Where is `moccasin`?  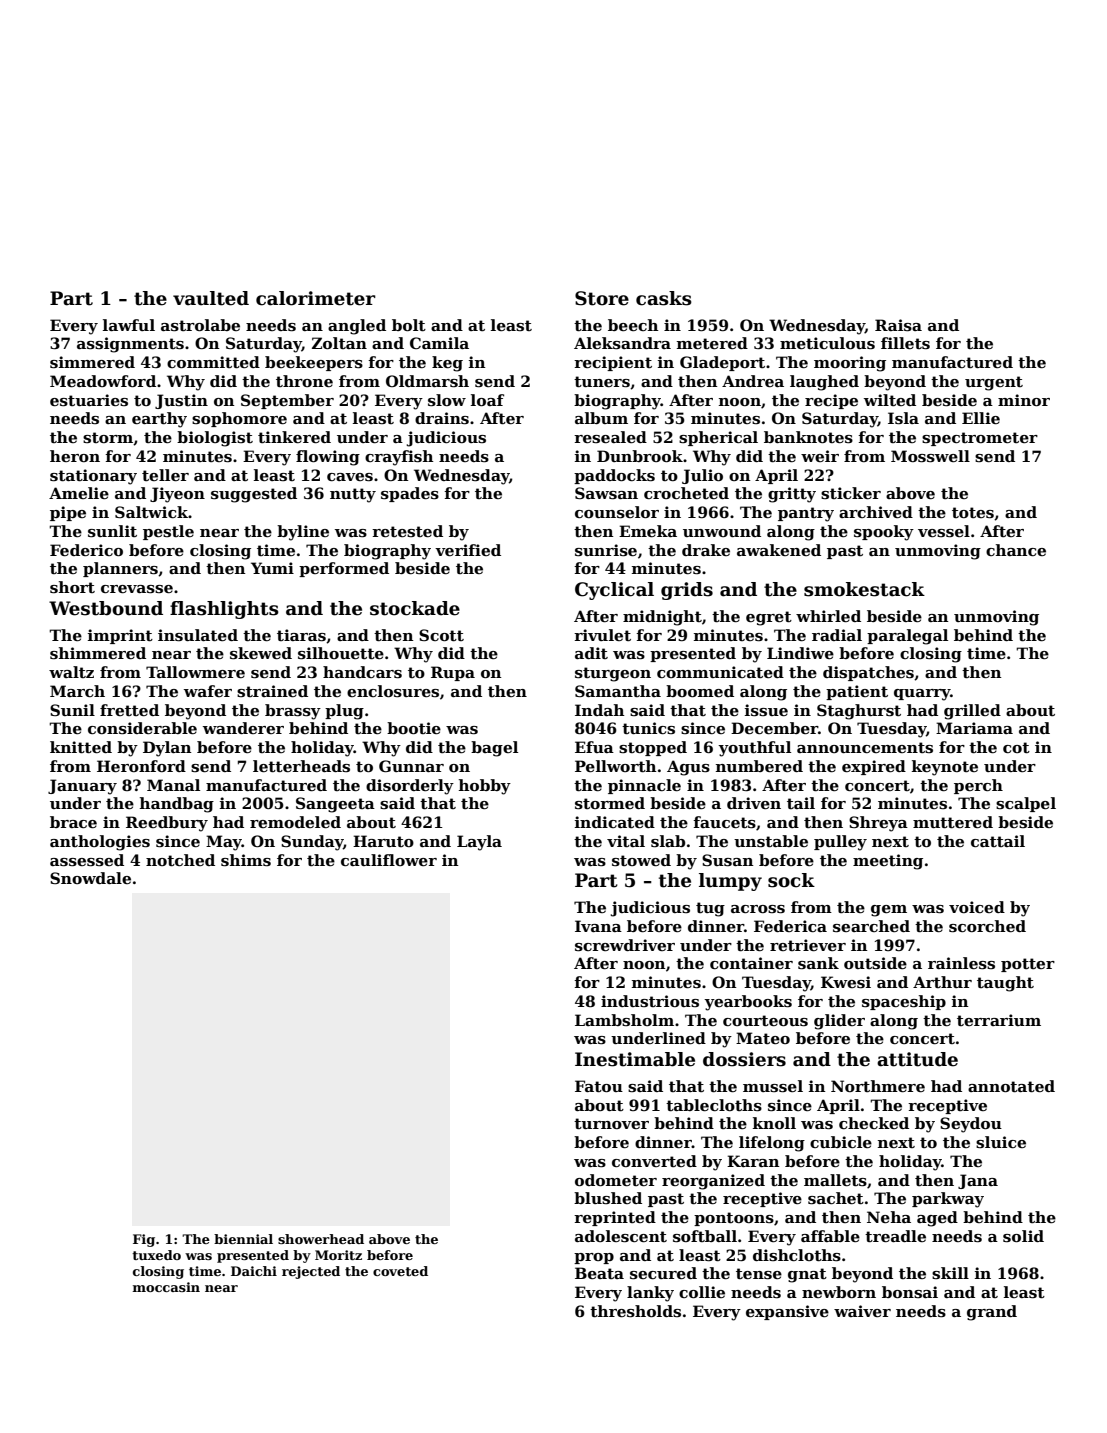 moccasin is located at coordinates (166, 1287).
